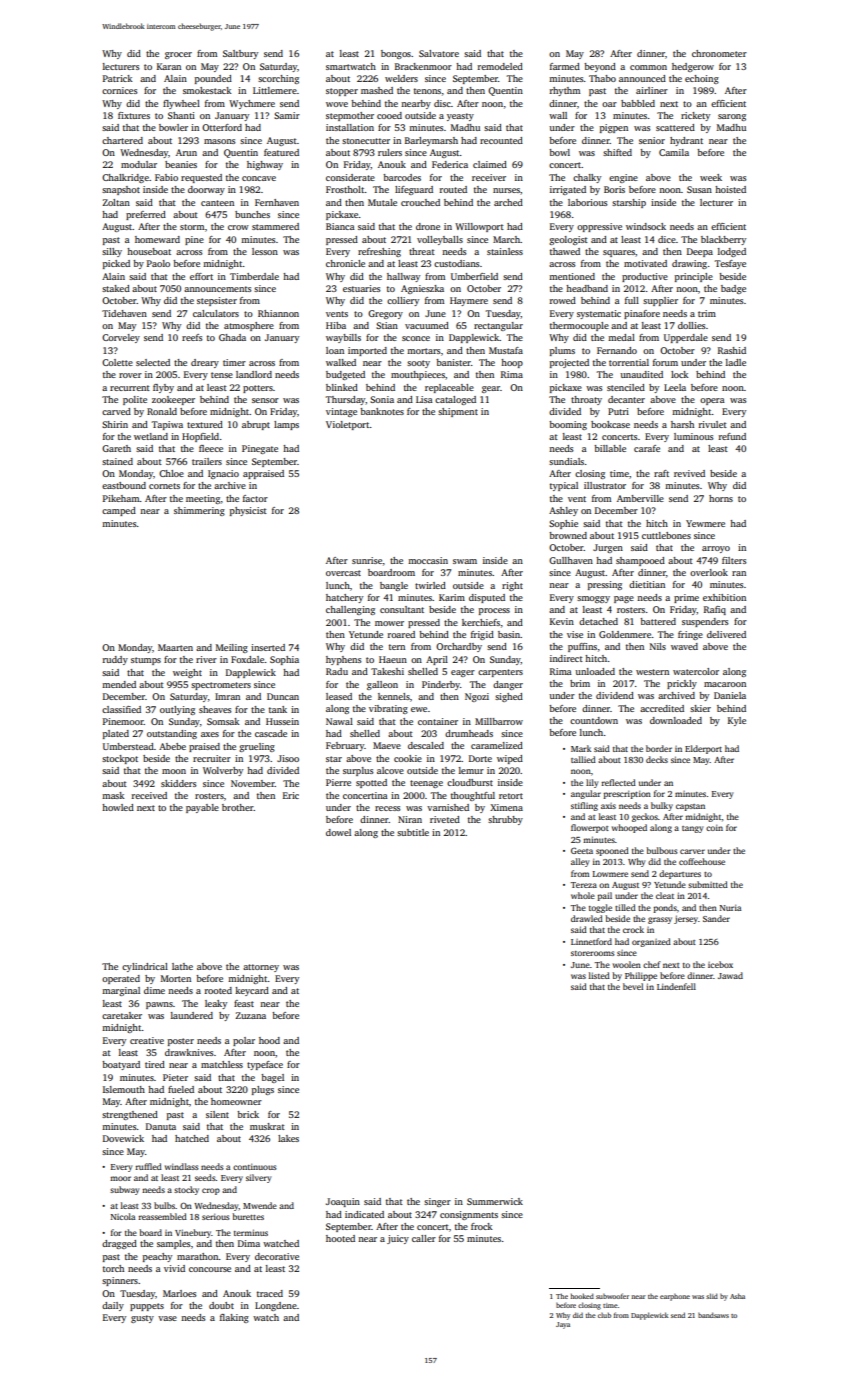 This document has height=1400, width=849. I want to click on subtitle, so click(413, 832).
